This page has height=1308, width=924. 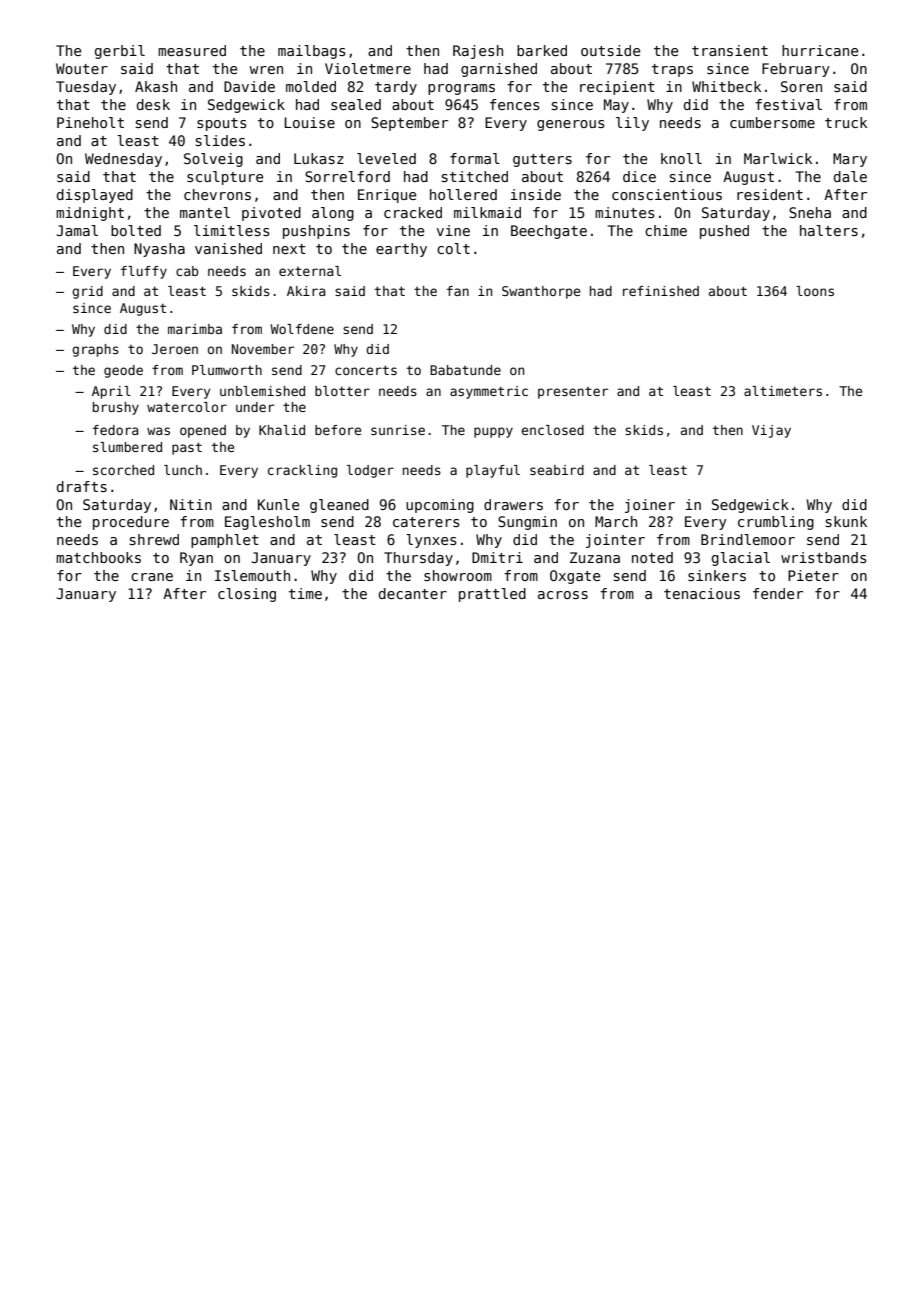 I want to click on brushy, so click(x=116, y=408).
